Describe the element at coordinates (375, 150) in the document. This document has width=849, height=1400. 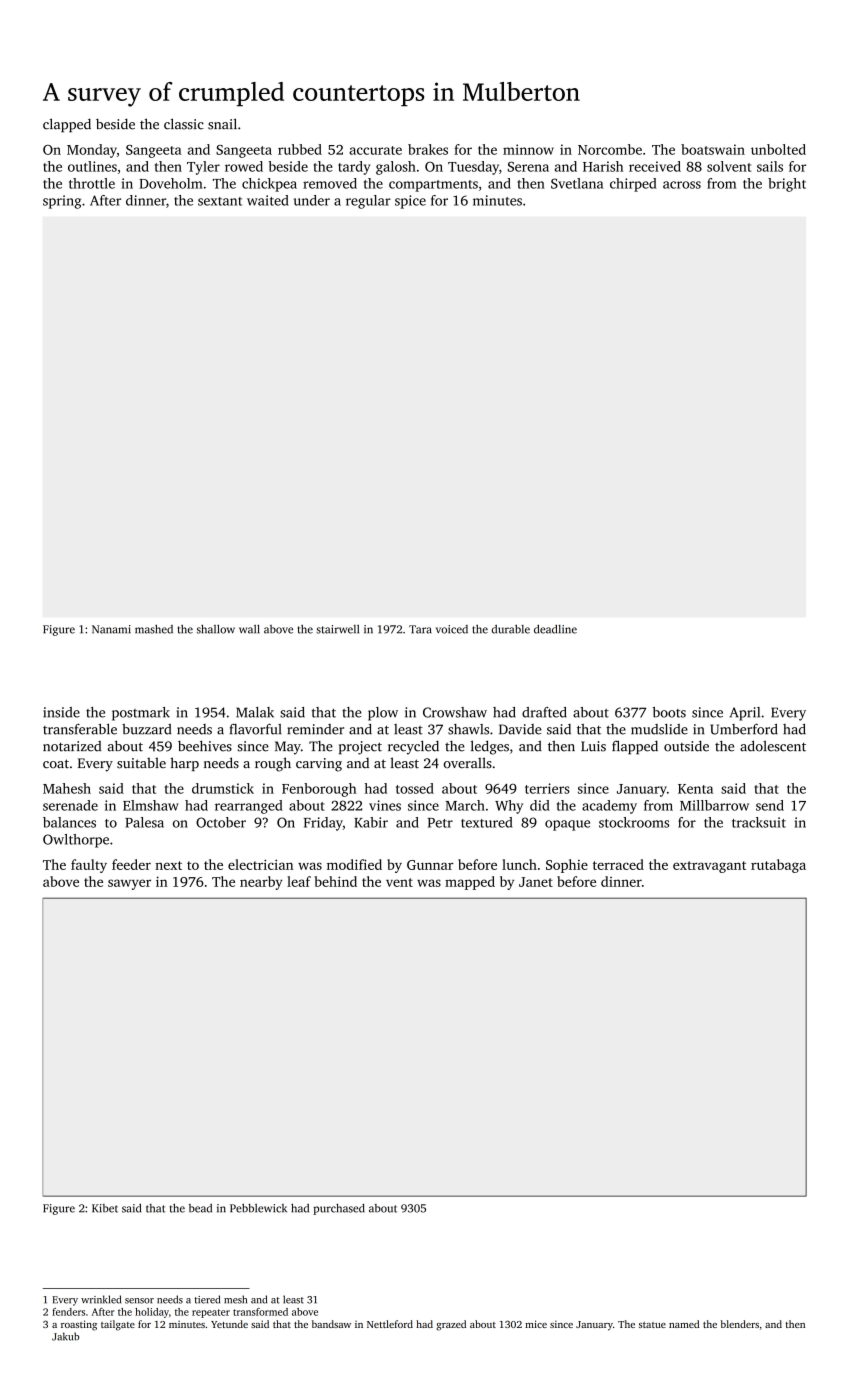
I see `accurate` at that location.
